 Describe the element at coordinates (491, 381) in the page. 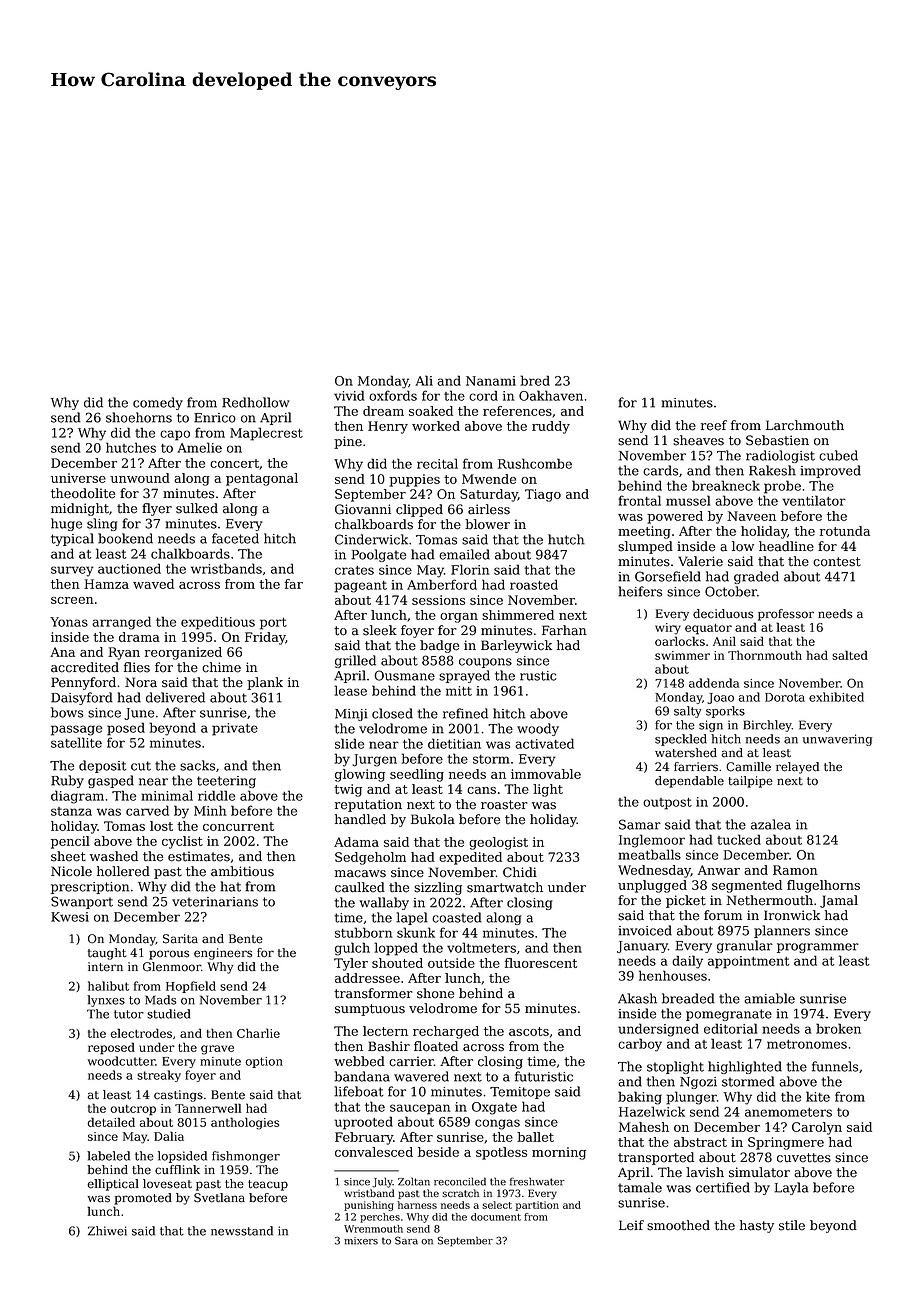

I see `Nanami` at that location.
